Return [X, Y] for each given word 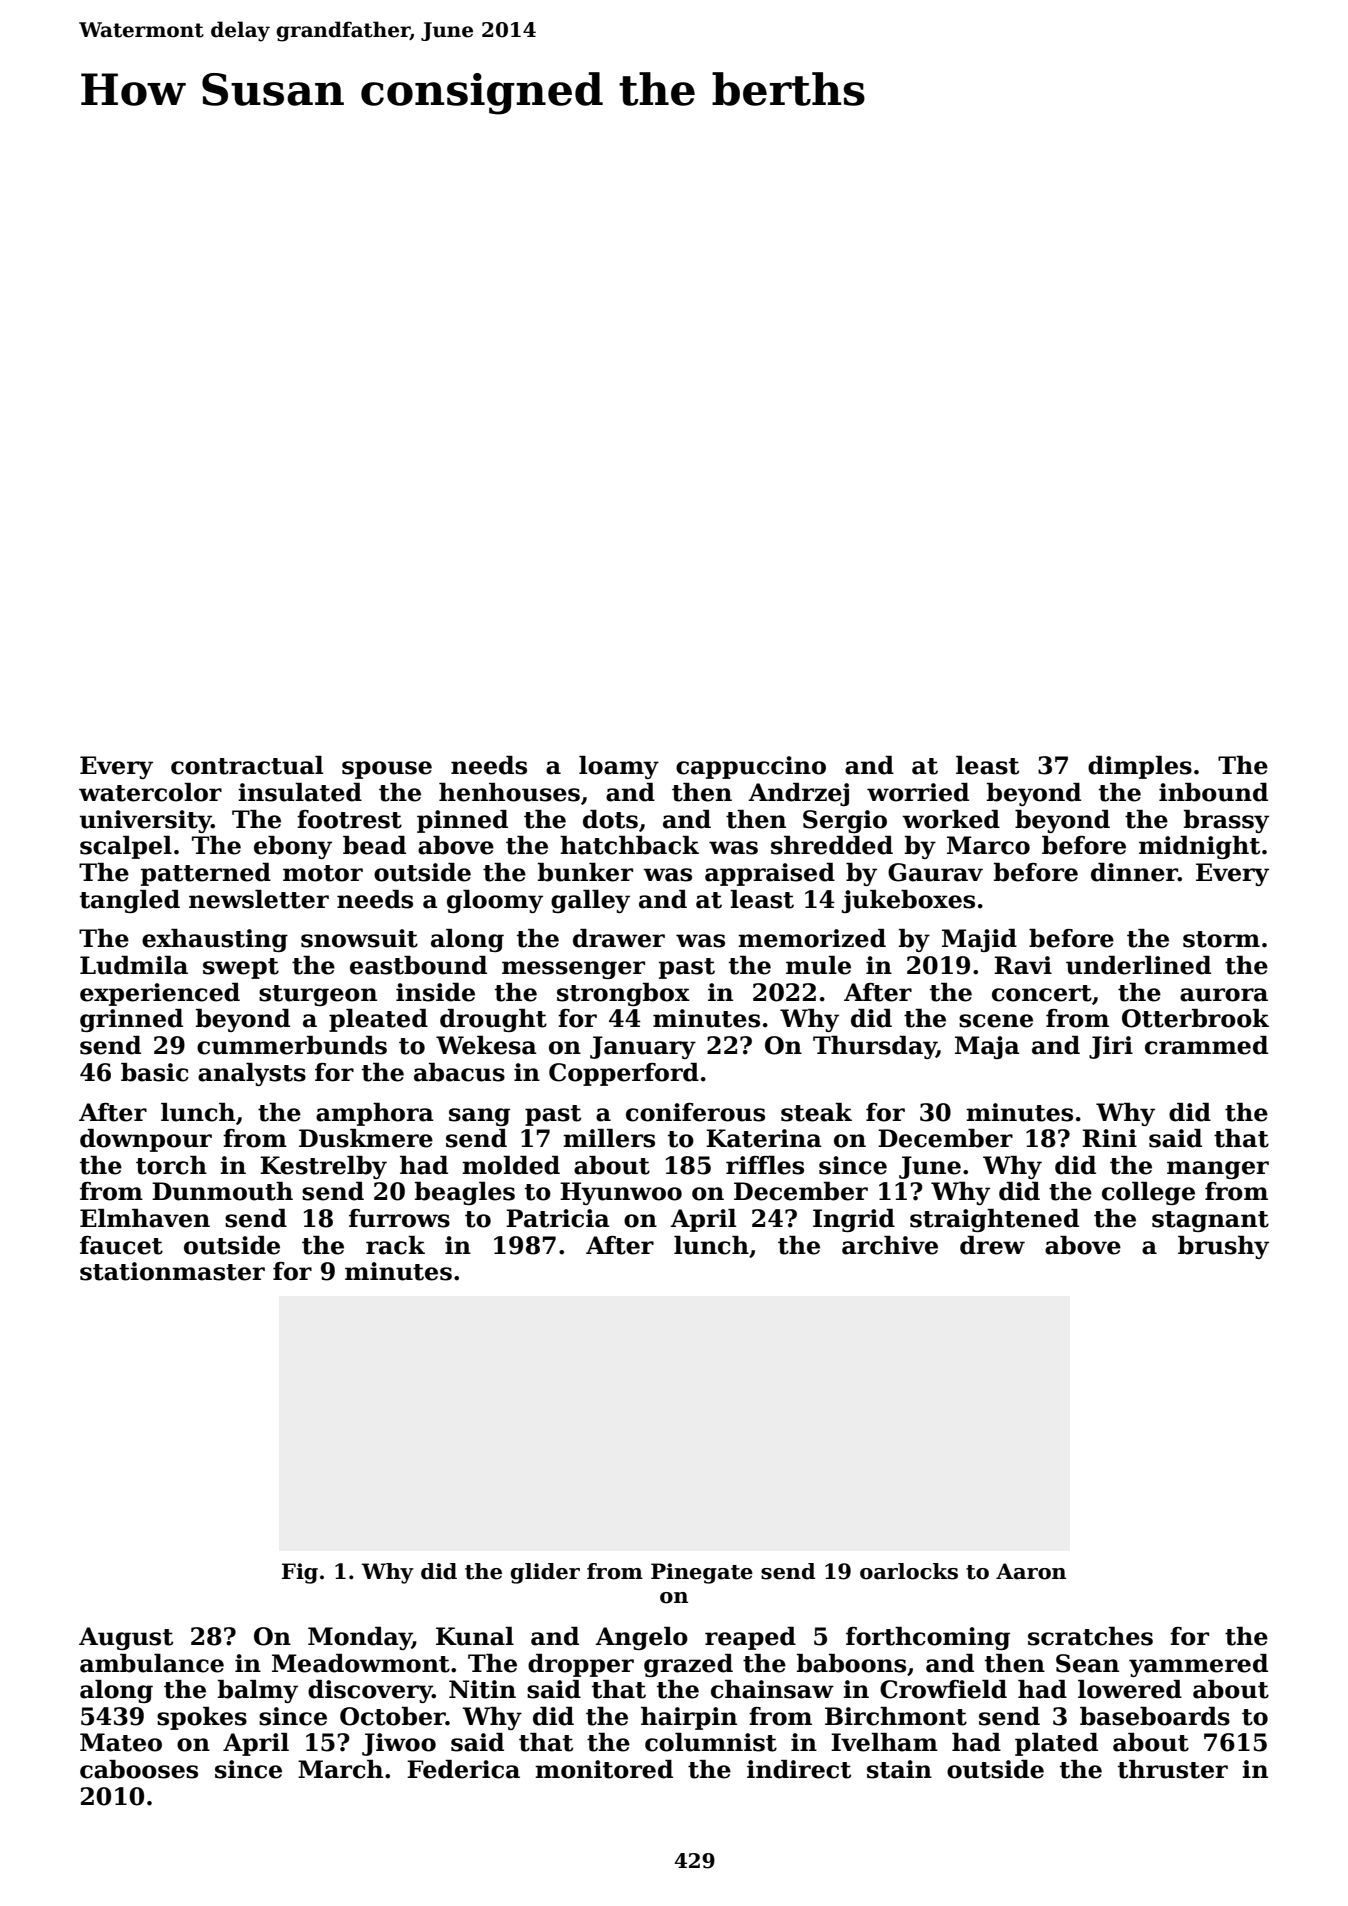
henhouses [509, 792]
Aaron [1031, 1571]
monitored [604, 1769]
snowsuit [359, 938]
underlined [1138, 965]
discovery [370, 1691]
